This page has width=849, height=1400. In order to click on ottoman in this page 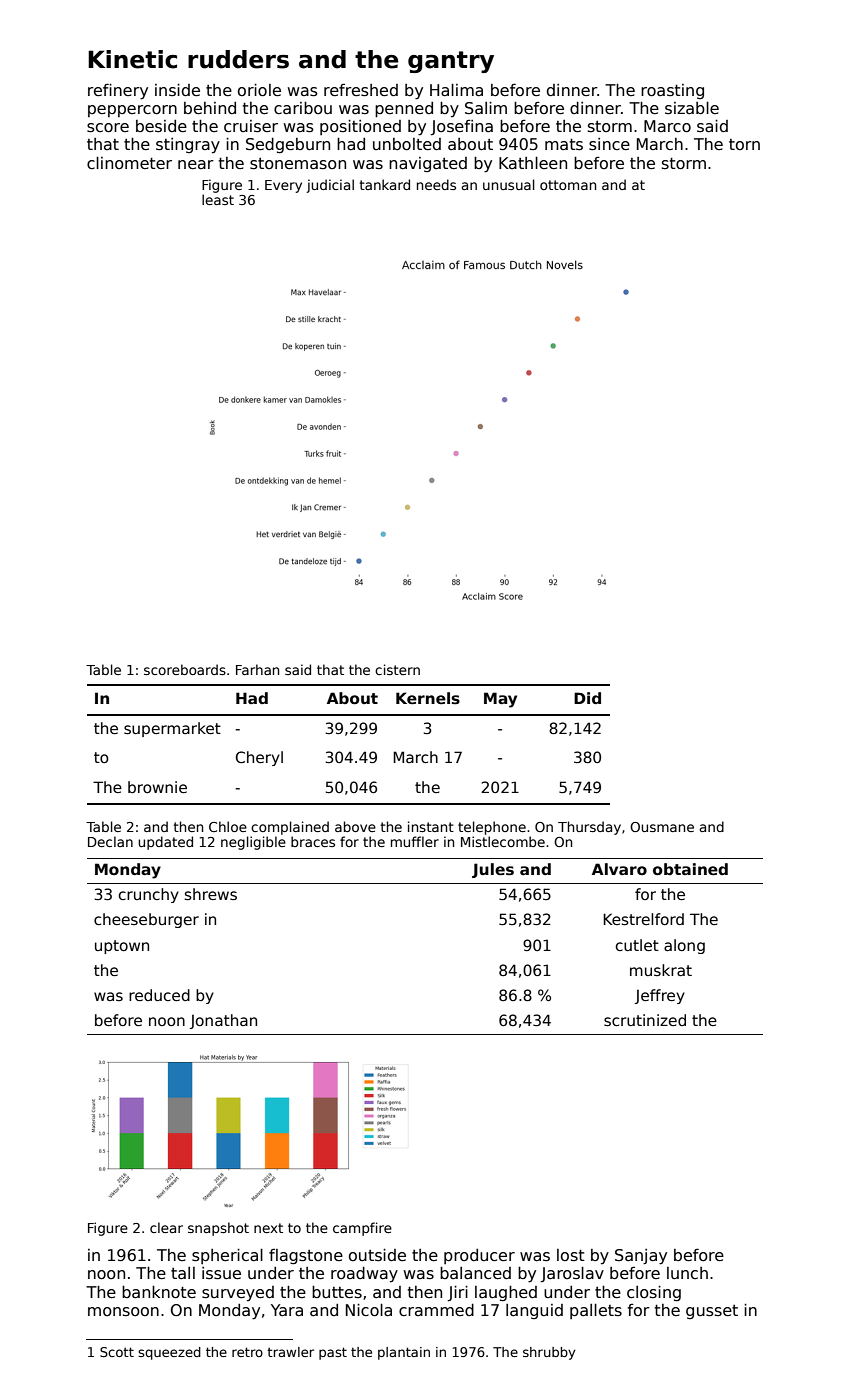, I will do `click(568, 185)`.
